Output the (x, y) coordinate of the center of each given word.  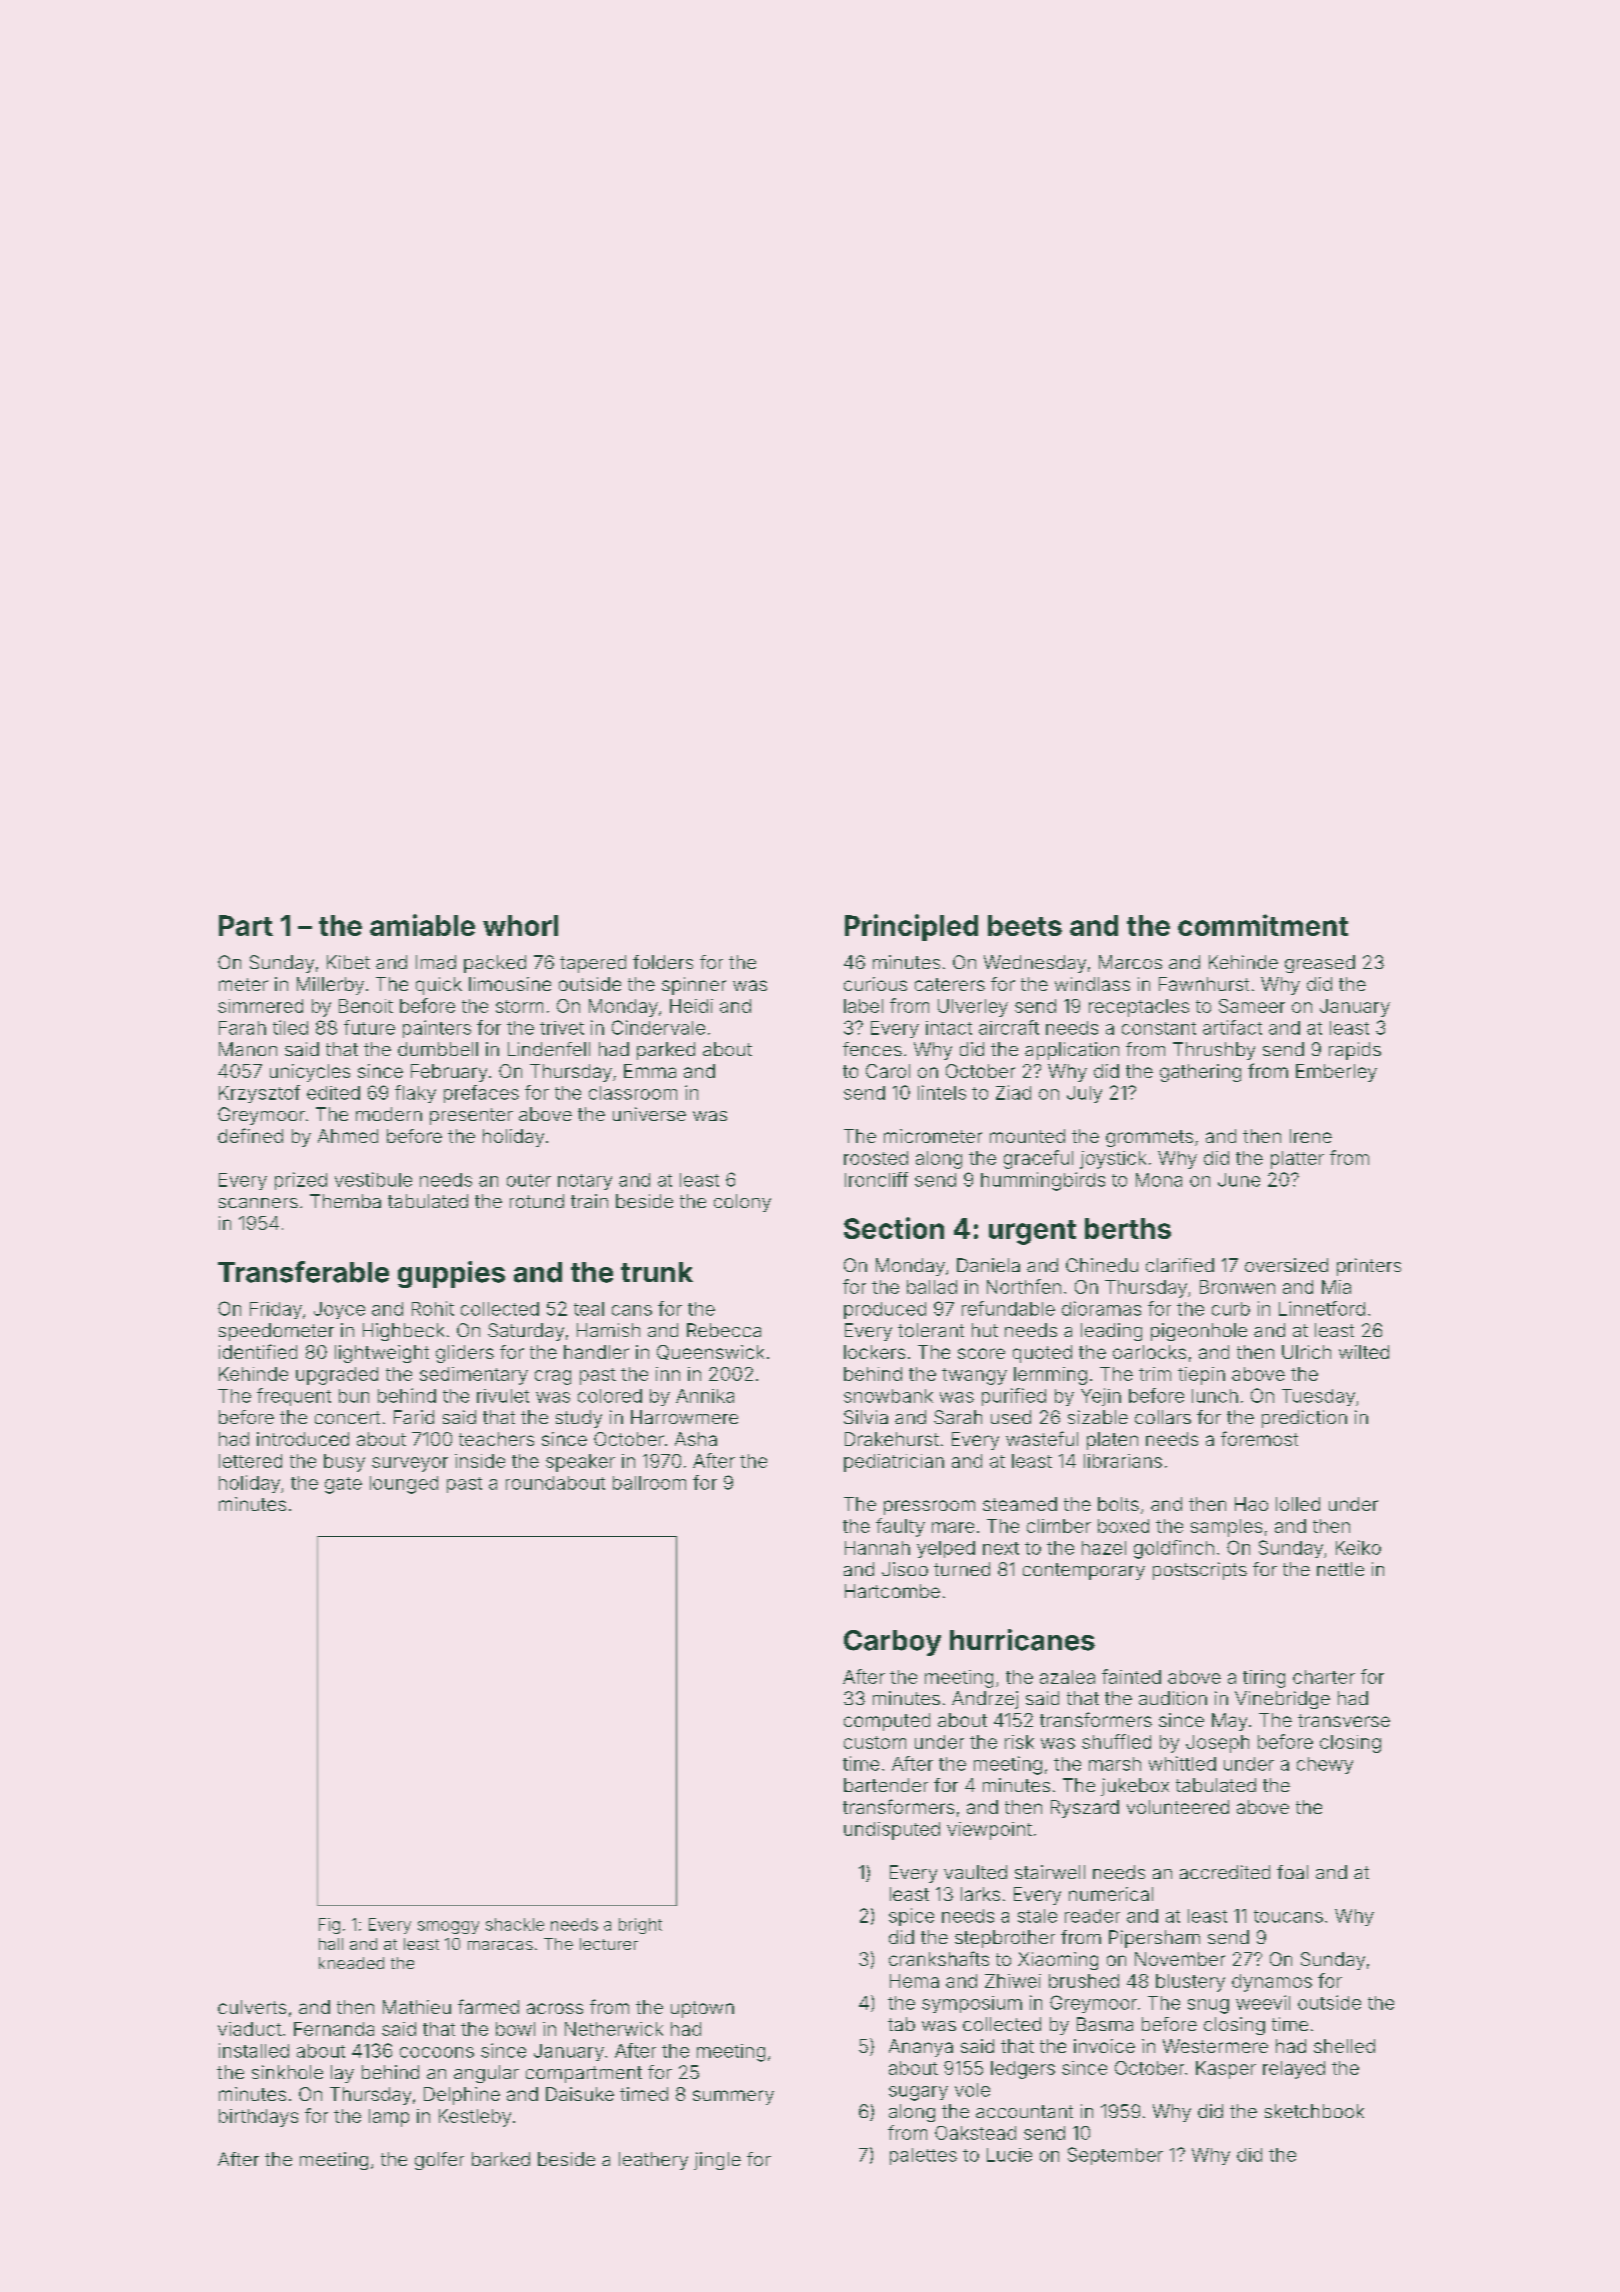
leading (1111, 1332)
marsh (1115, 1764)
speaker (580, 1463)
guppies (451, 1274)
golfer (439, 2161)
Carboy (892, 1643)
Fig (329, 1926)
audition (1173, 1698)
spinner (694, 986)
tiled (290, 1027)
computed (887, 1722)
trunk (657, 1272)
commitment (1263, 925)
